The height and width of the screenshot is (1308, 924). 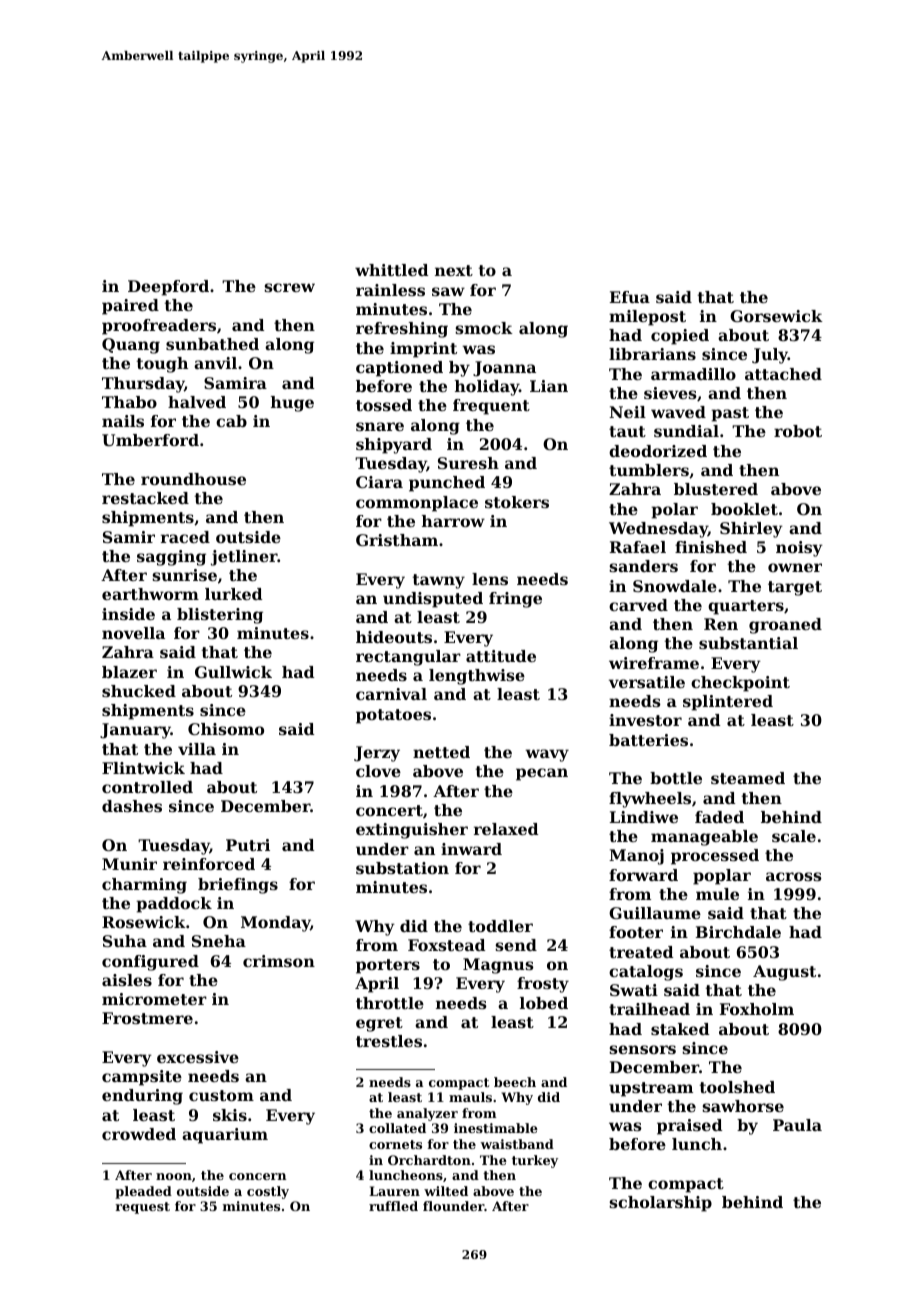 I want to click on trestles, so click(x=389, y=1041).
